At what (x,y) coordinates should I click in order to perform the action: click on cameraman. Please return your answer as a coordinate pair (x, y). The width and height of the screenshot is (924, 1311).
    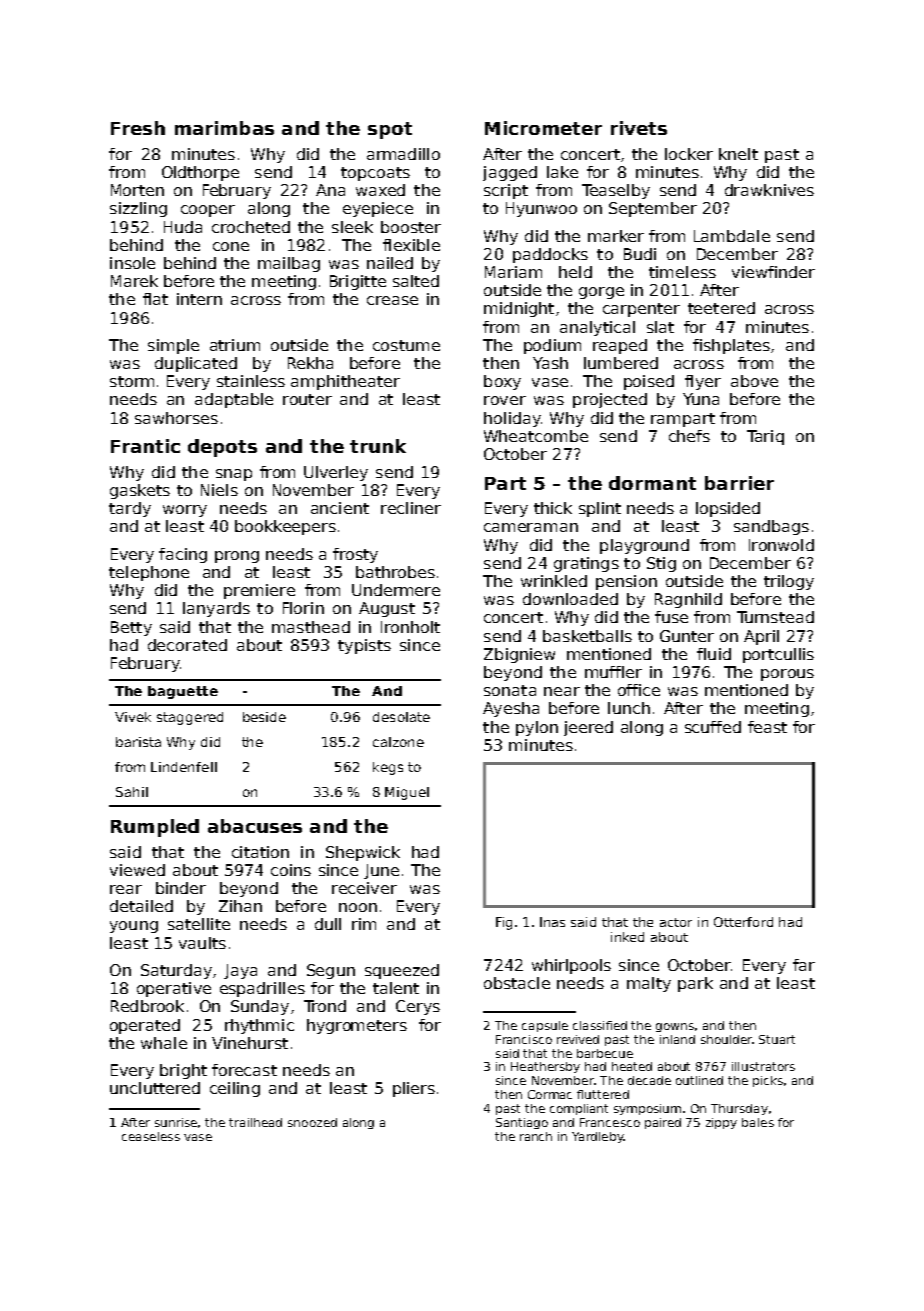
    Looking at the image, I should click on (531, 527).
